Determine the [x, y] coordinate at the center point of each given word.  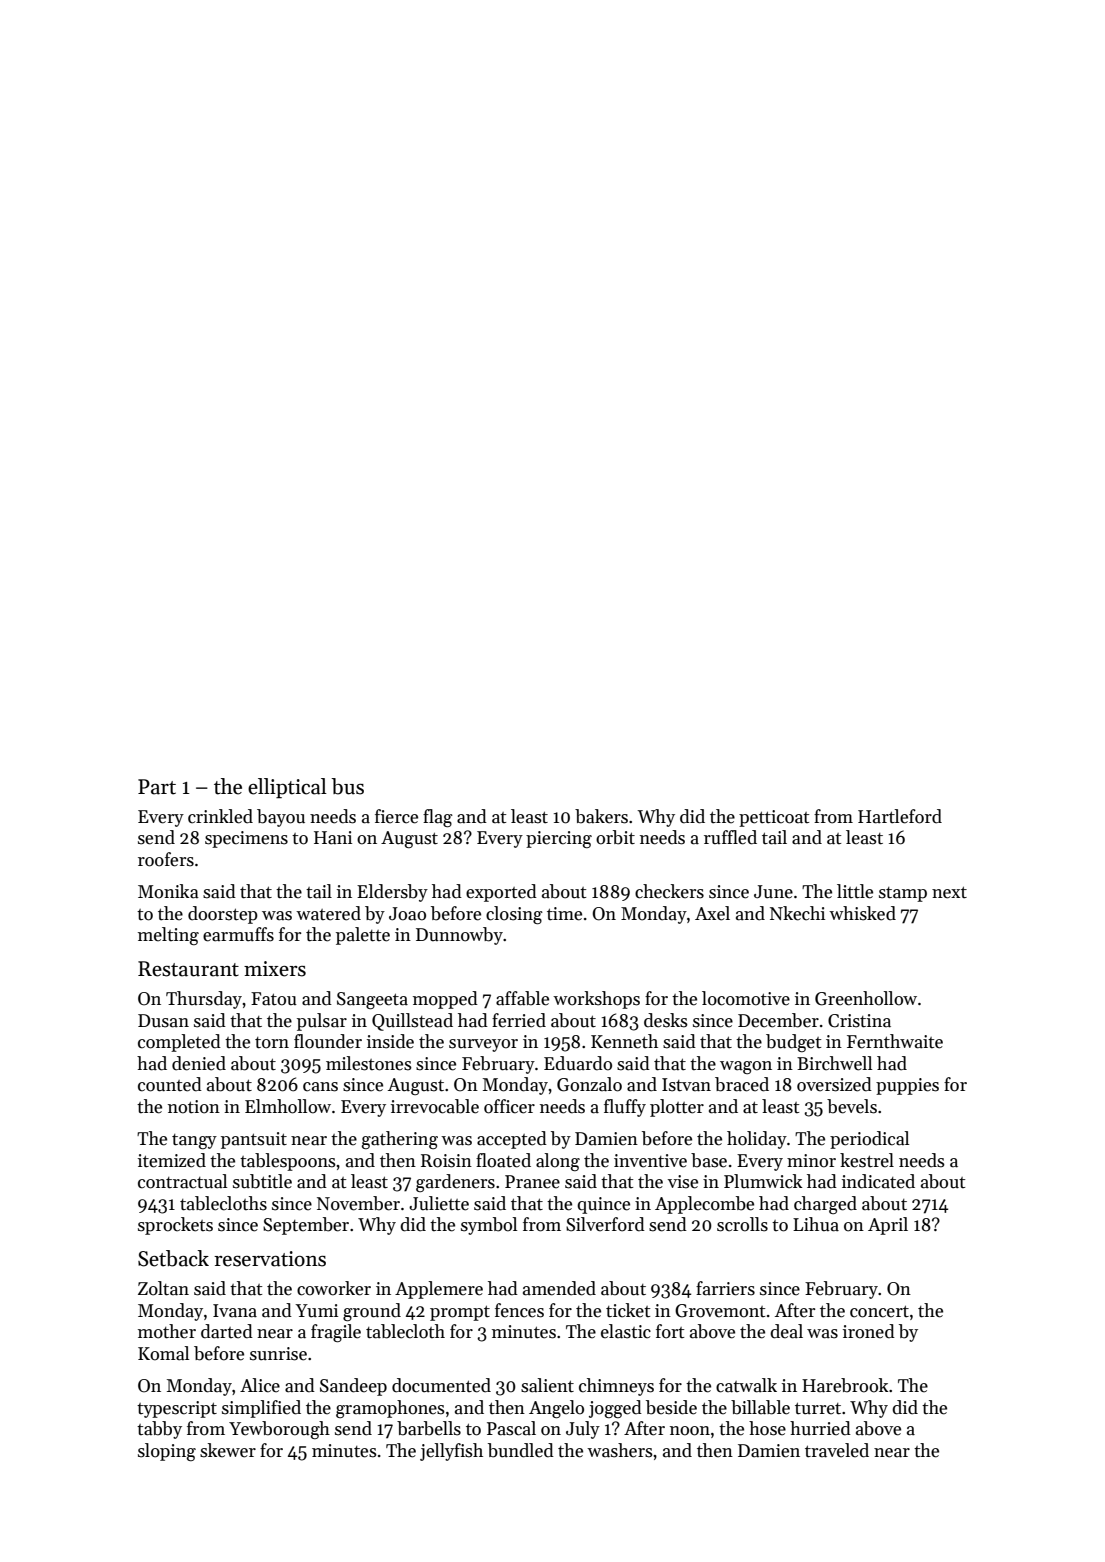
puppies [907, 1086]
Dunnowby [459, 936]
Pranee [532, 1182]
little [855, 891]
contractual [182, 1181]
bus [347, 786]
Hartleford [900, 816]
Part [157, 787]
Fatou [274, 999]
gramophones [390, 1409]
